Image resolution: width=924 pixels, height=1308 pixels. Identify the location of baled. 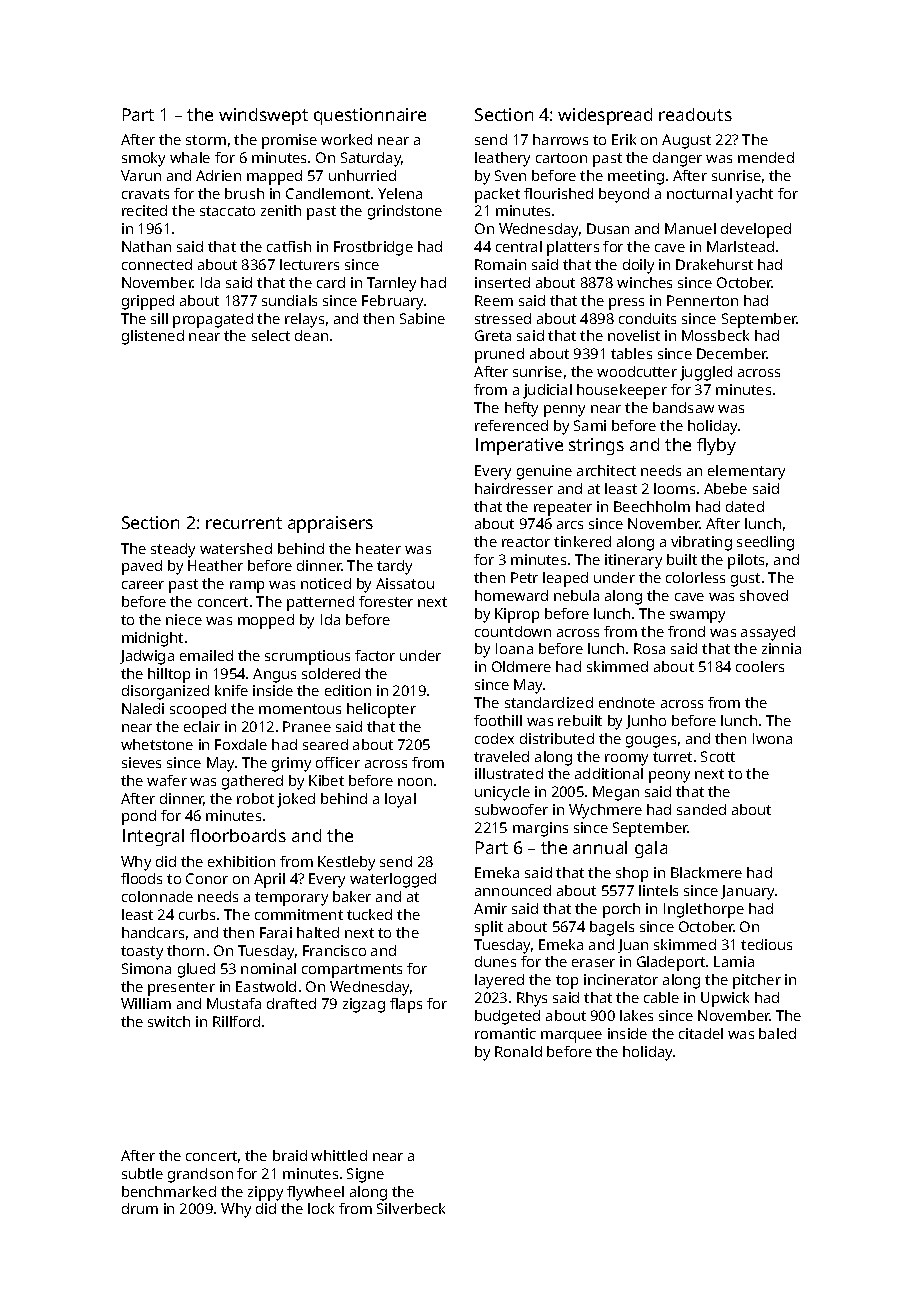
(777, 1033).
